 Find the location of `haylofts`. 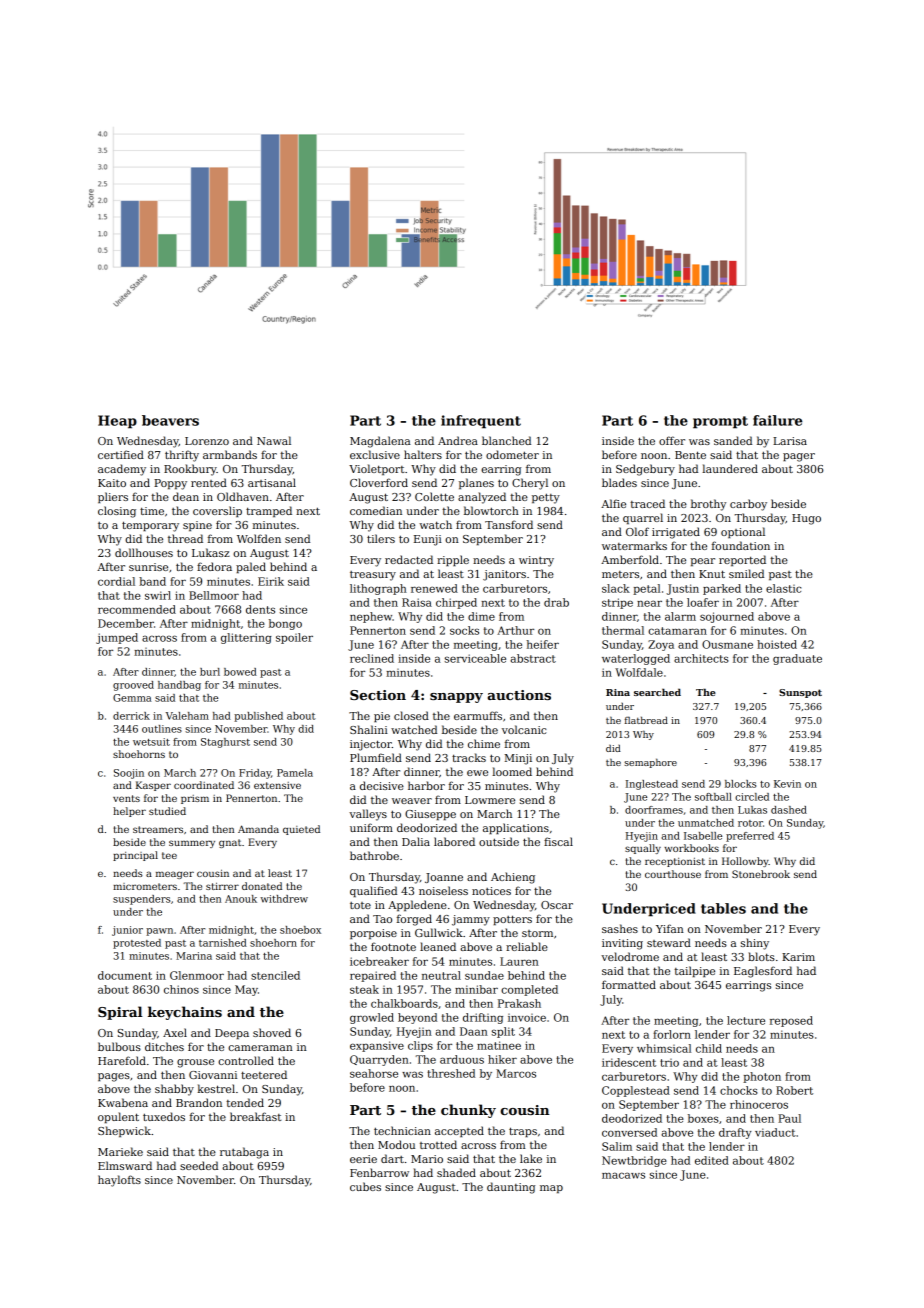

haylofts is located at coordinates (119, 1181).
